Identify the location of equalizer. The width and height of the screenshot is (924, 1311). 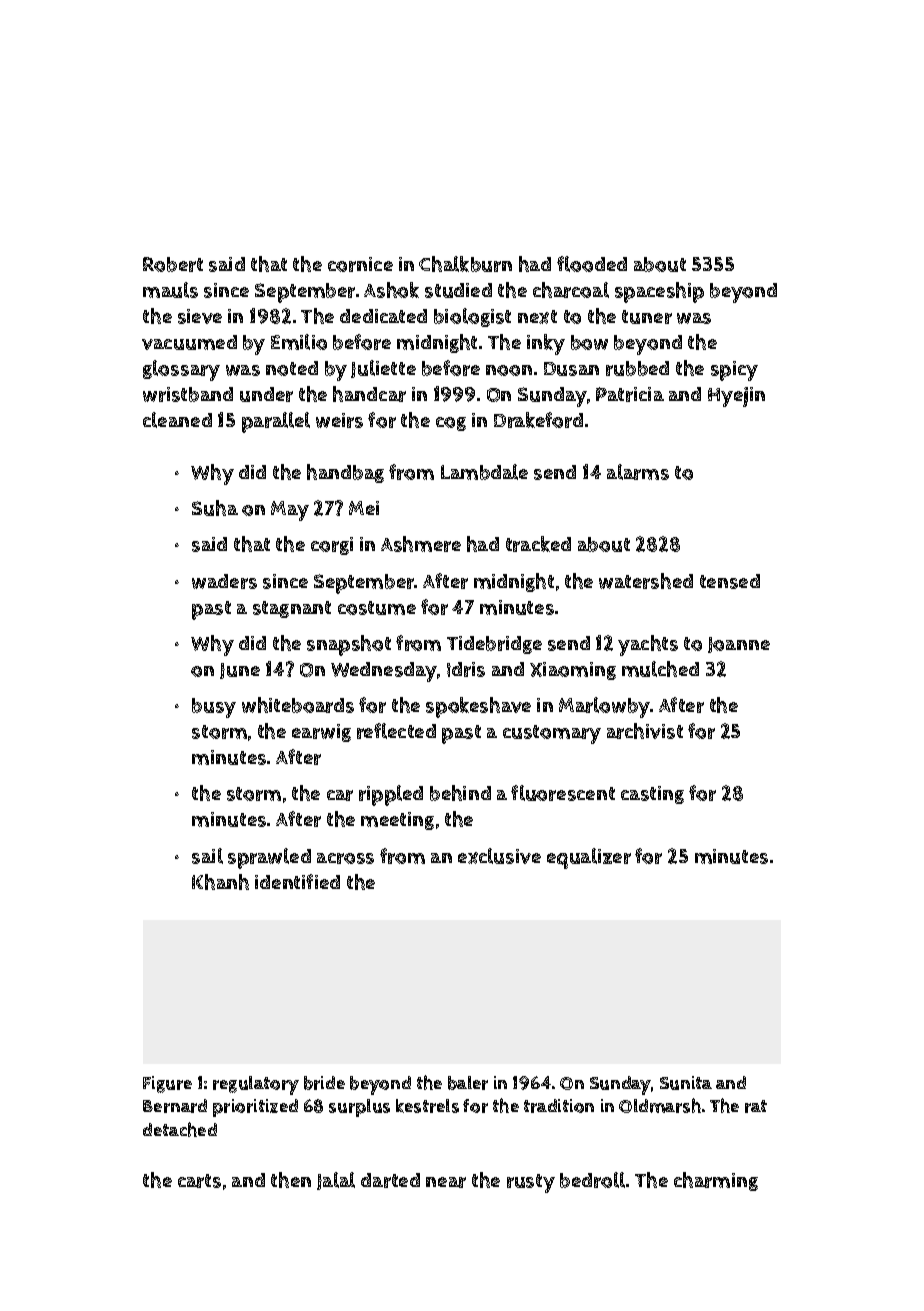
(589, 858).
